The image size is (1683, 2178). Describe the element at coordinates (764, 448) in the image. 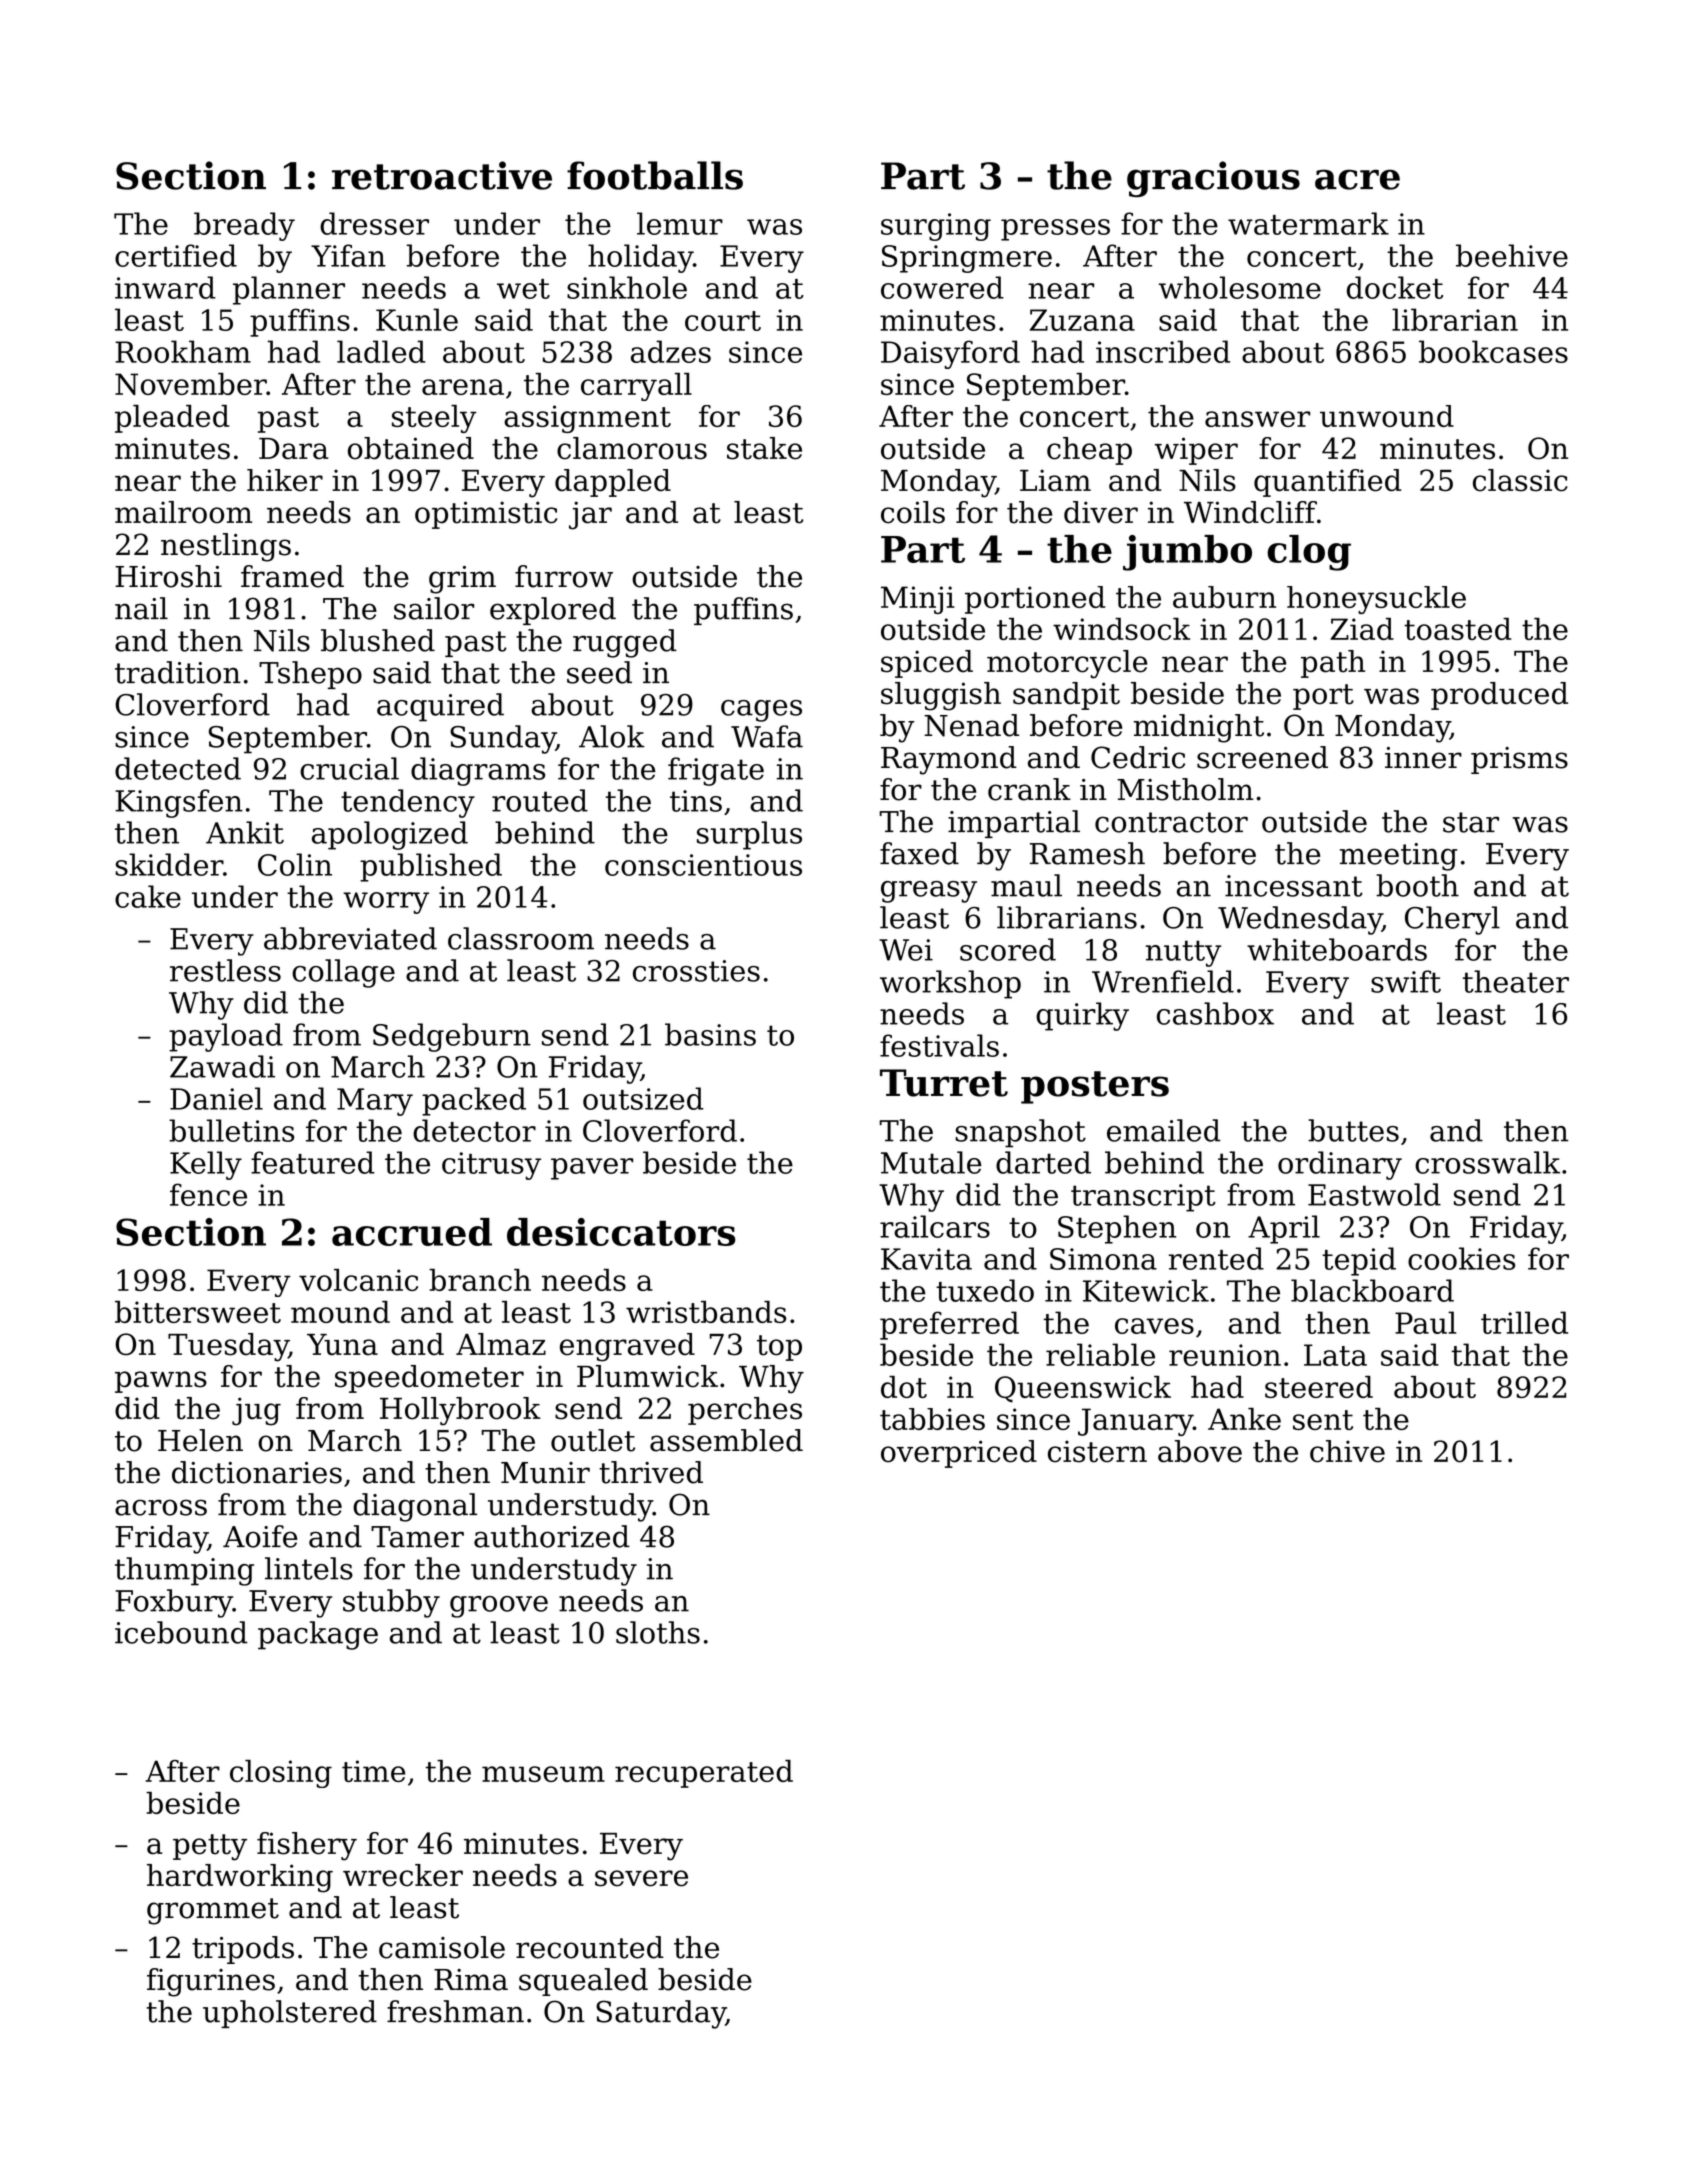

I see `stake` at that location.
